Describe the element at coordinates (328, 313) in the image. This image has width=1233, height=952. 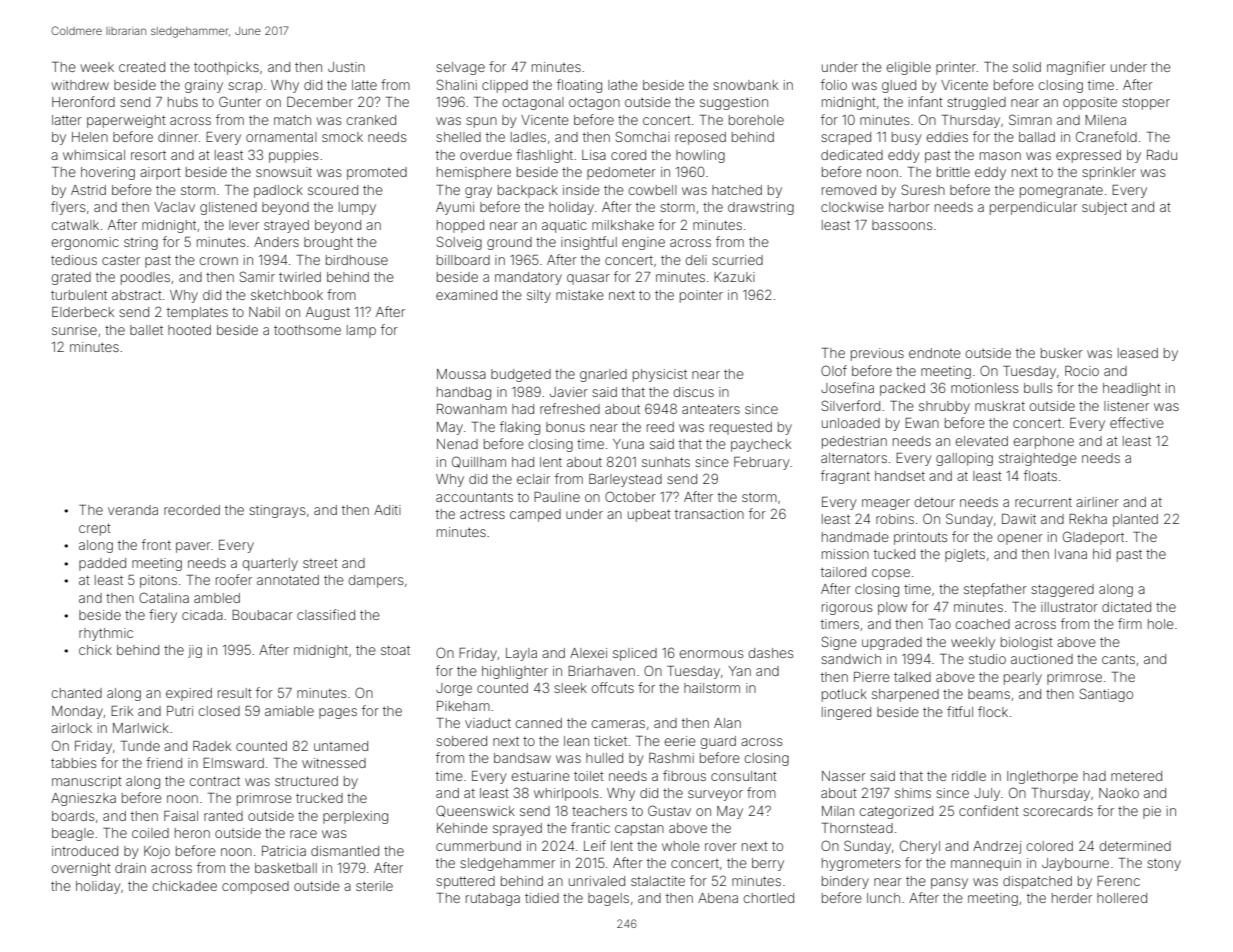
I see `August` at that location.
